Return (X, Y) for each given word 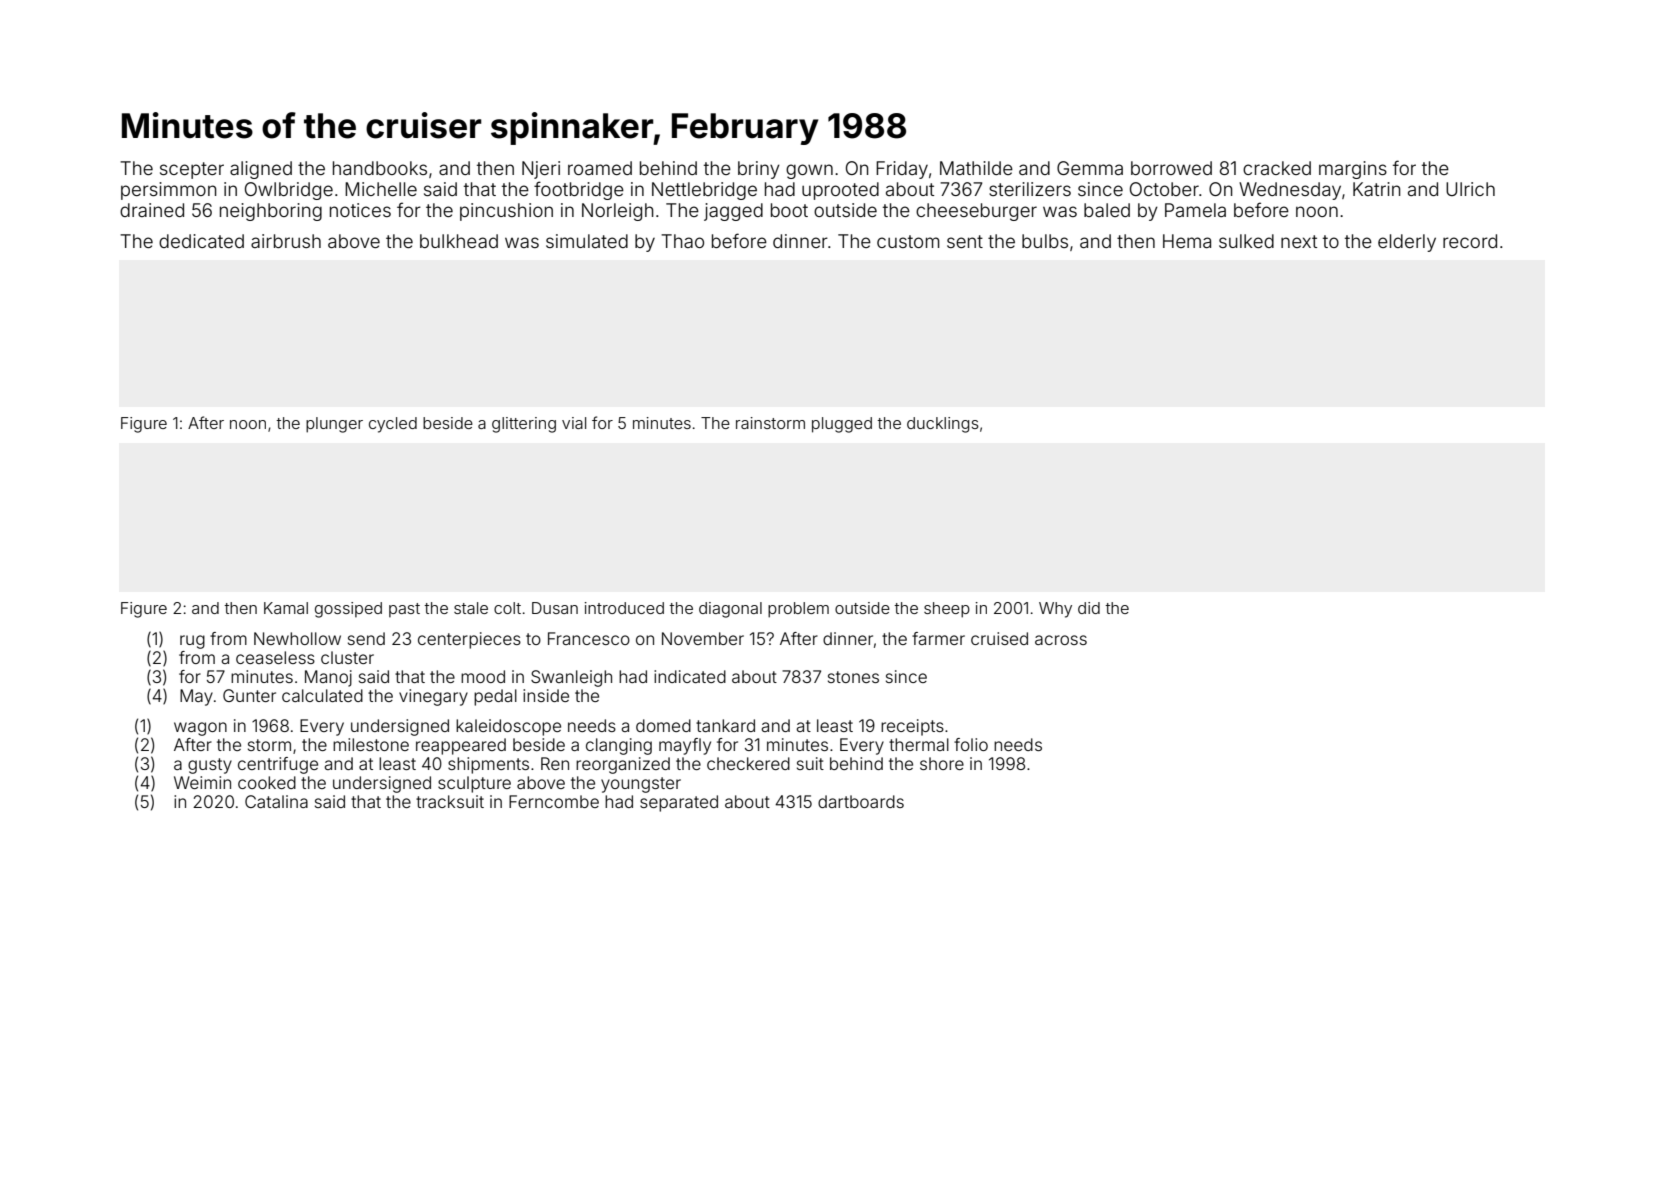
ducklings (943, 425)
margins (1353, 170)
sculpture (474, 784)
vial (574, 423)
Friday (902, 170)
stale (471, 608)
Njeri (541, 170)
